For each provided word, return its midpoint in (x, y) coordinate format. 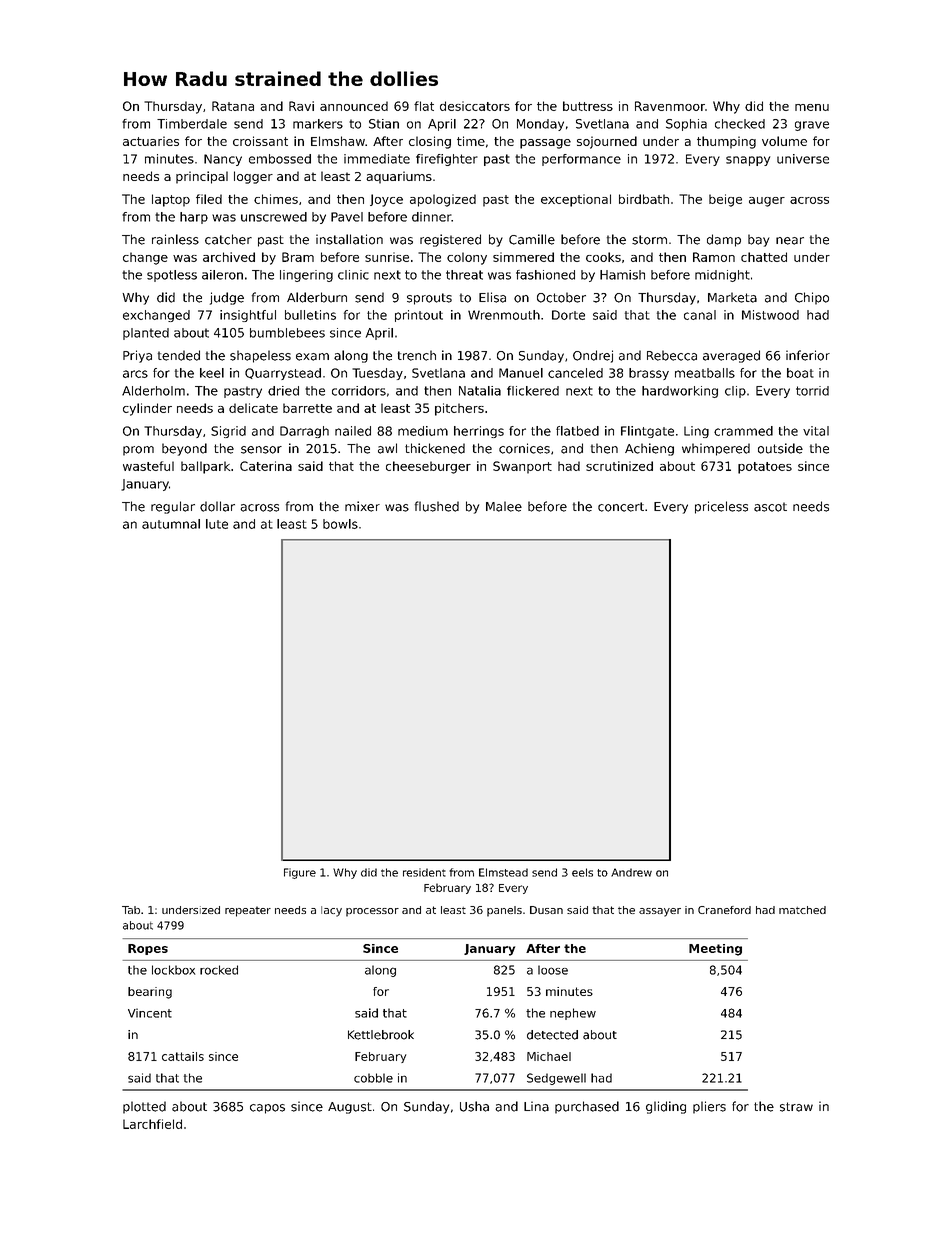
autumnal (171, 524)
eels (582, 872)
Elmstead (503, 872)
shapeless (260, 356)
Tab (131, 910)
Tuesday (377, 374)
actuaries (151, 141)
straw (796, 1107)
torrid (812, 391)
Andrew (631, 872)
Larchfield (152, 1124)
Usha (474, 1106)
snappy (748, 161)
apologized (443, 200)
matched (802, 910)
